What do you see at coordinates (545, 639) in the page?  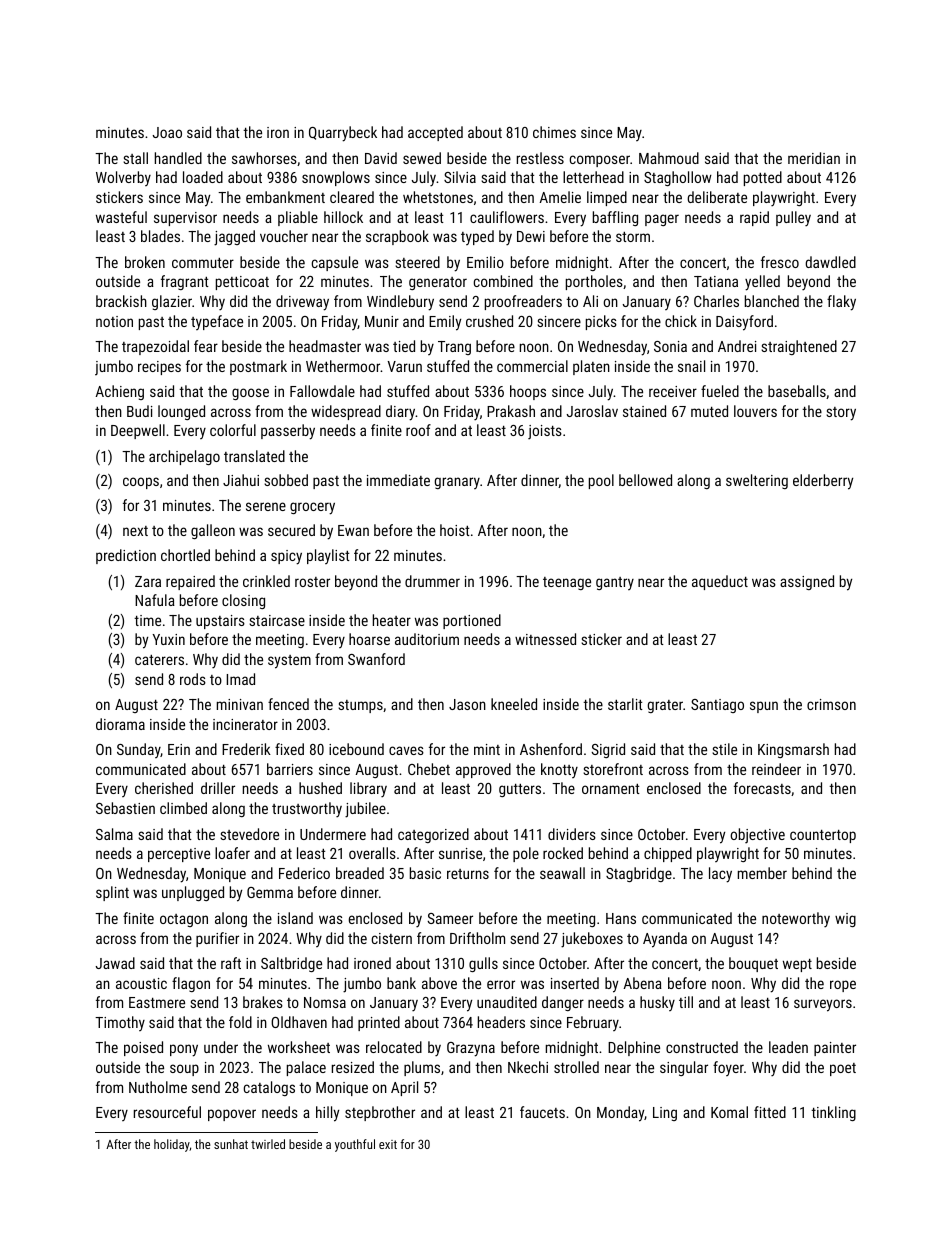 I see `witnessed` at bounding box center [545, 639].
